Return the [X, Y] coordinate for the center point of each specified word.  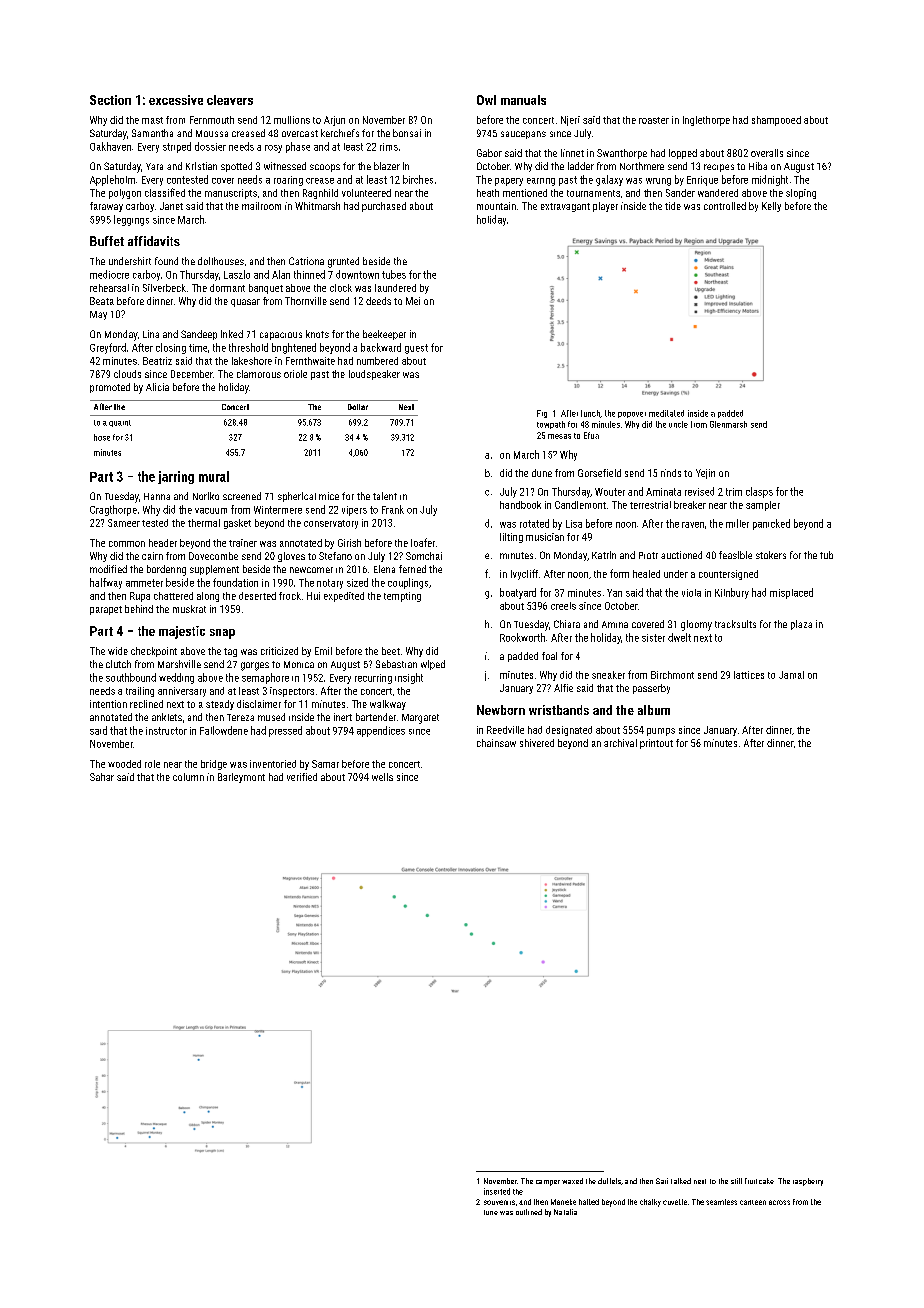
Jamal [791, 675]
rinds [671, 473]
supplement [214, 570]
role [152, 764]
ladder [581, 166]
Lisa [574, 524]
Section [110, 100]
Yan [614, 593]
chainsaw [496, 743]
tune [491, 1212]
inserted [497, 1191]
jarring [176, 477]
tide [673, 206]
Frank [393, 509]
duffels [609, 1181]
